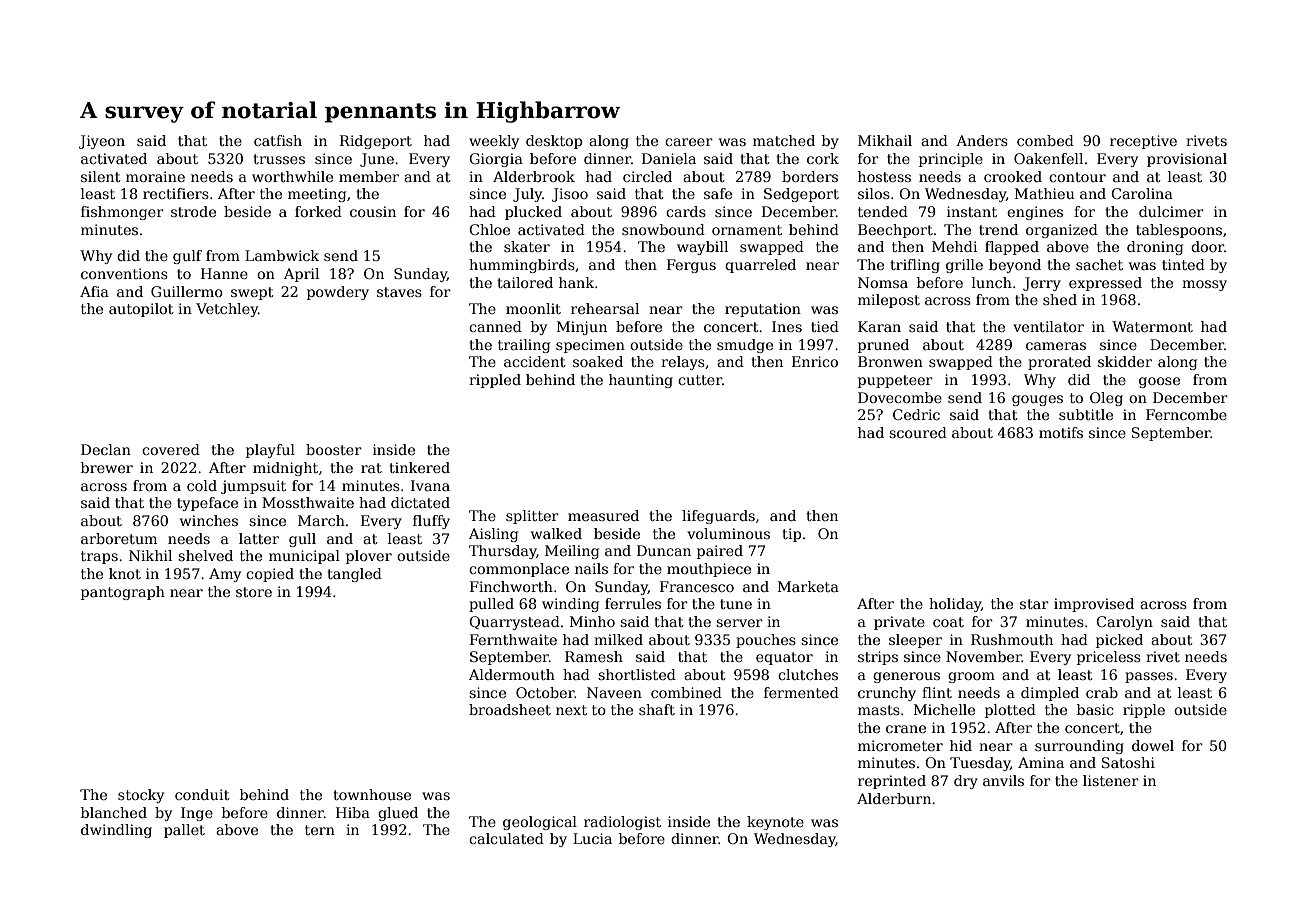  Describe the element at coordinates (900, 745) in the screenshot. I see `micrometer` at that location.
